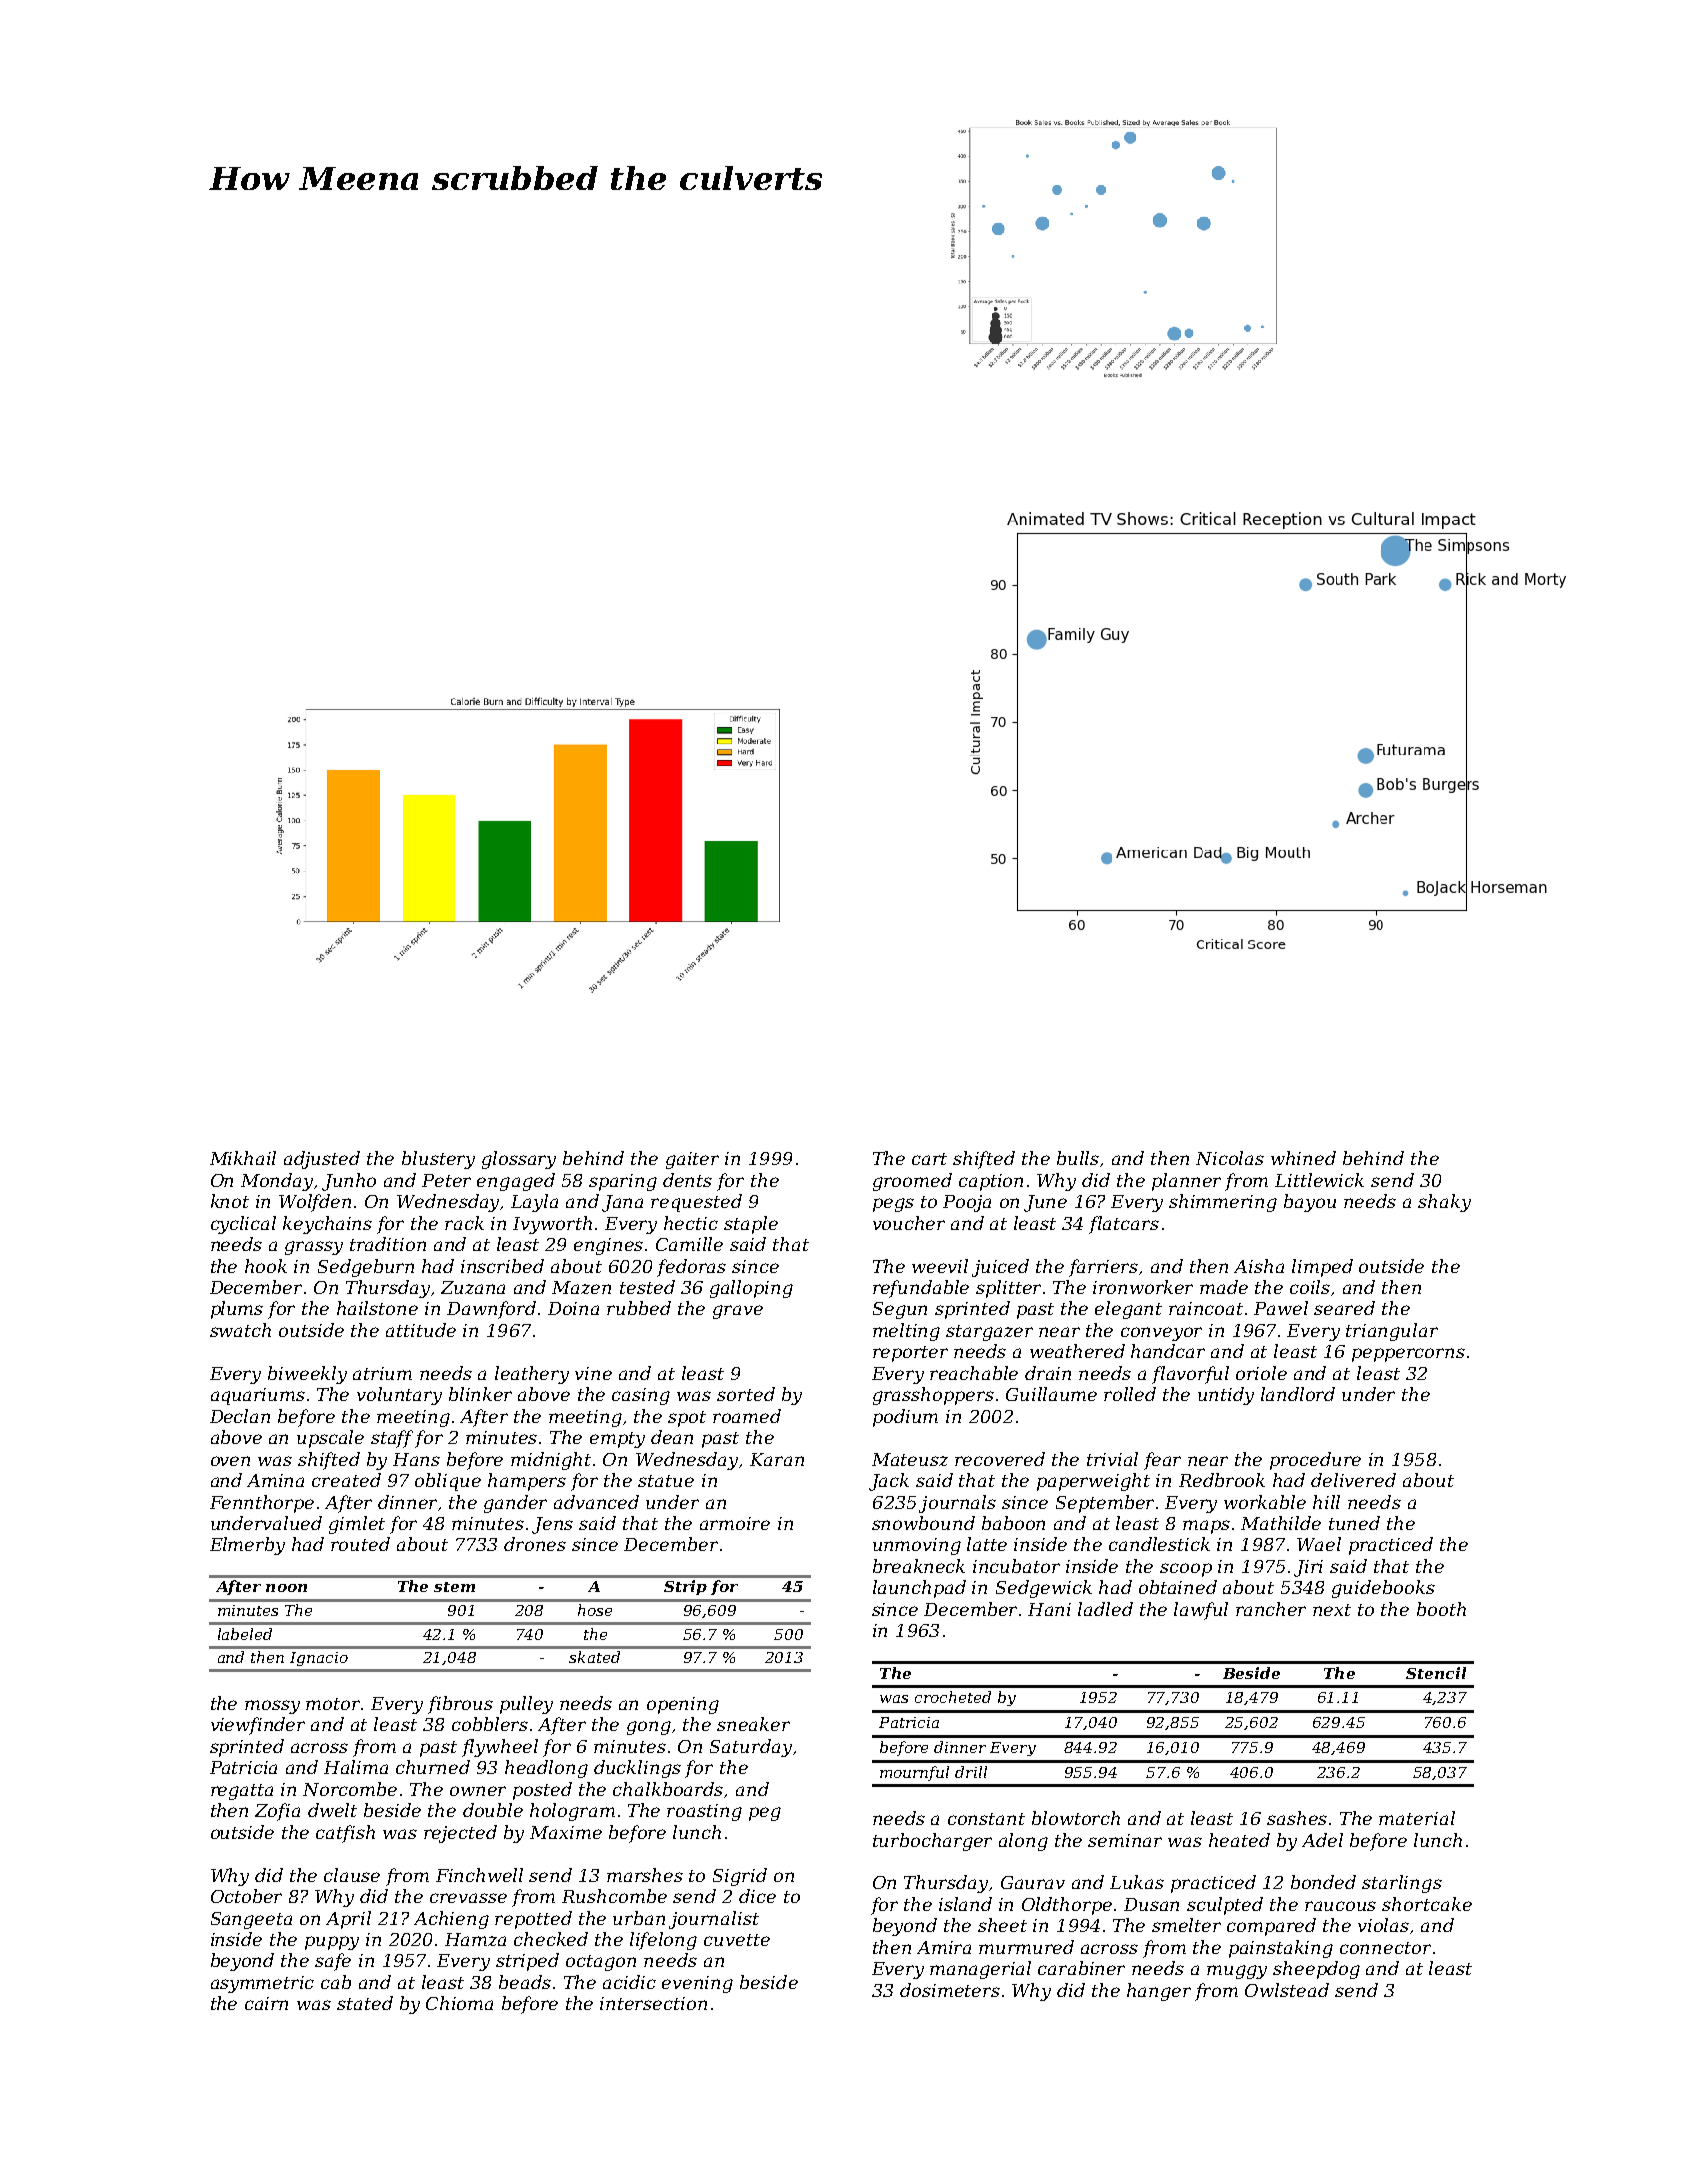 This page has width=1683, height=2178. Describe the element at coordinates (460, 1834) in the page. I see `rejected` at that location.
